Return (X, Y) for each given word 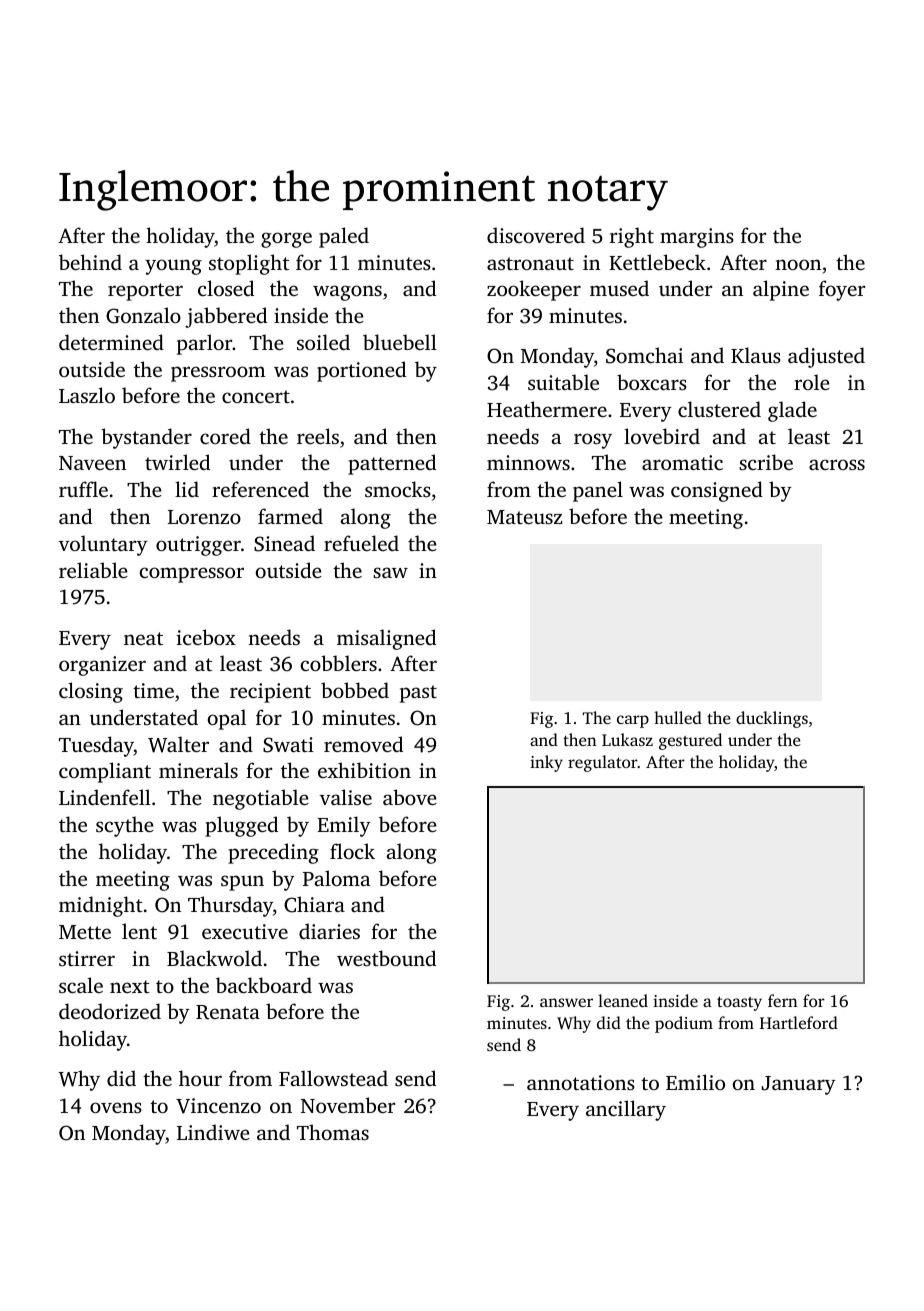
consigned (717, 491)
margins (697, 238)
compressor (192, 575)
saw (390, 572)
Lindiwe (213, 1132)
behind (90, 262)
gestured (690, 741)
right (632, 237)
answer (566, 1002)
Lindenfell (105, 797)
